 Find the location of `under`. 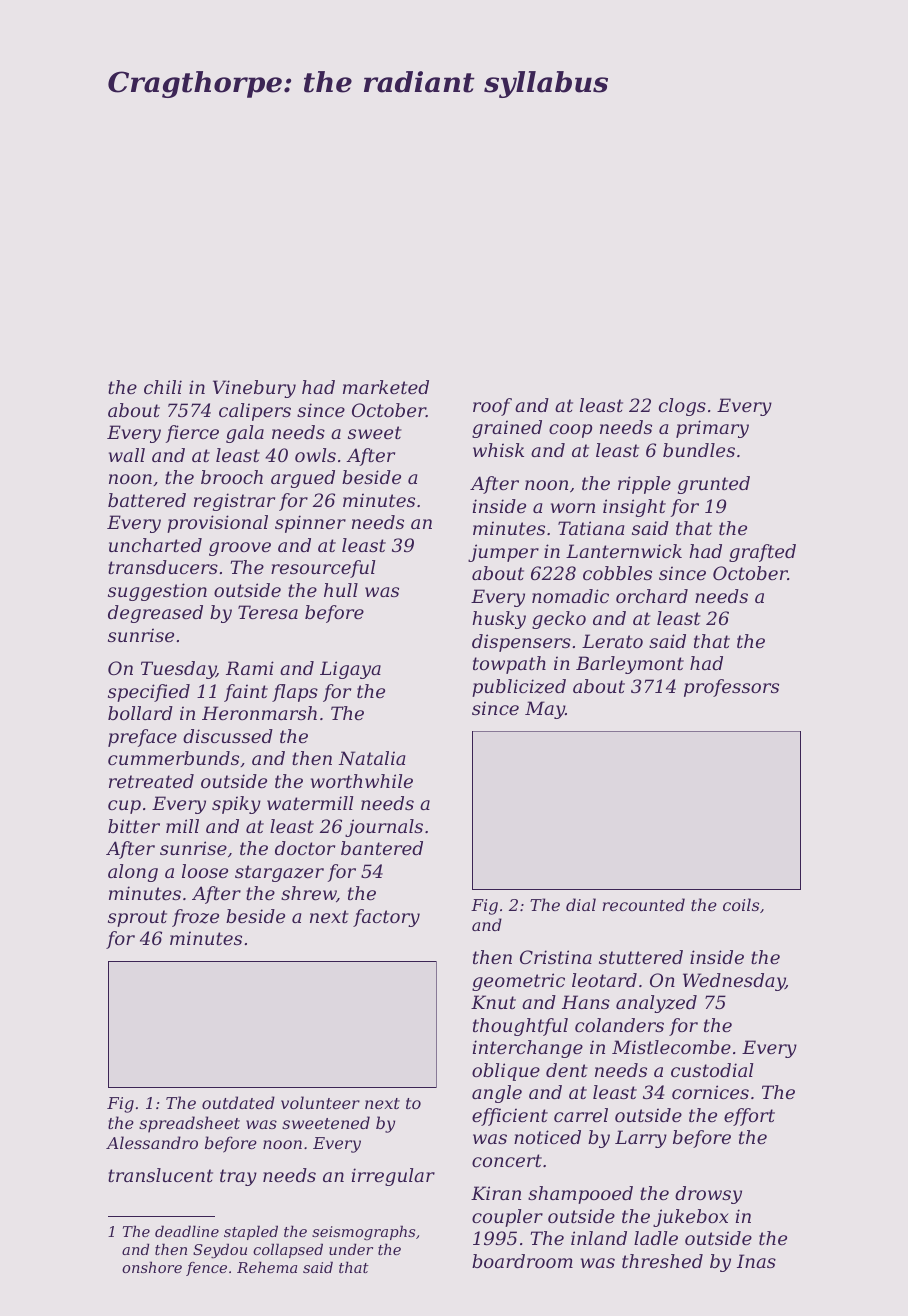

under is located at coordinates (351, 1249).
